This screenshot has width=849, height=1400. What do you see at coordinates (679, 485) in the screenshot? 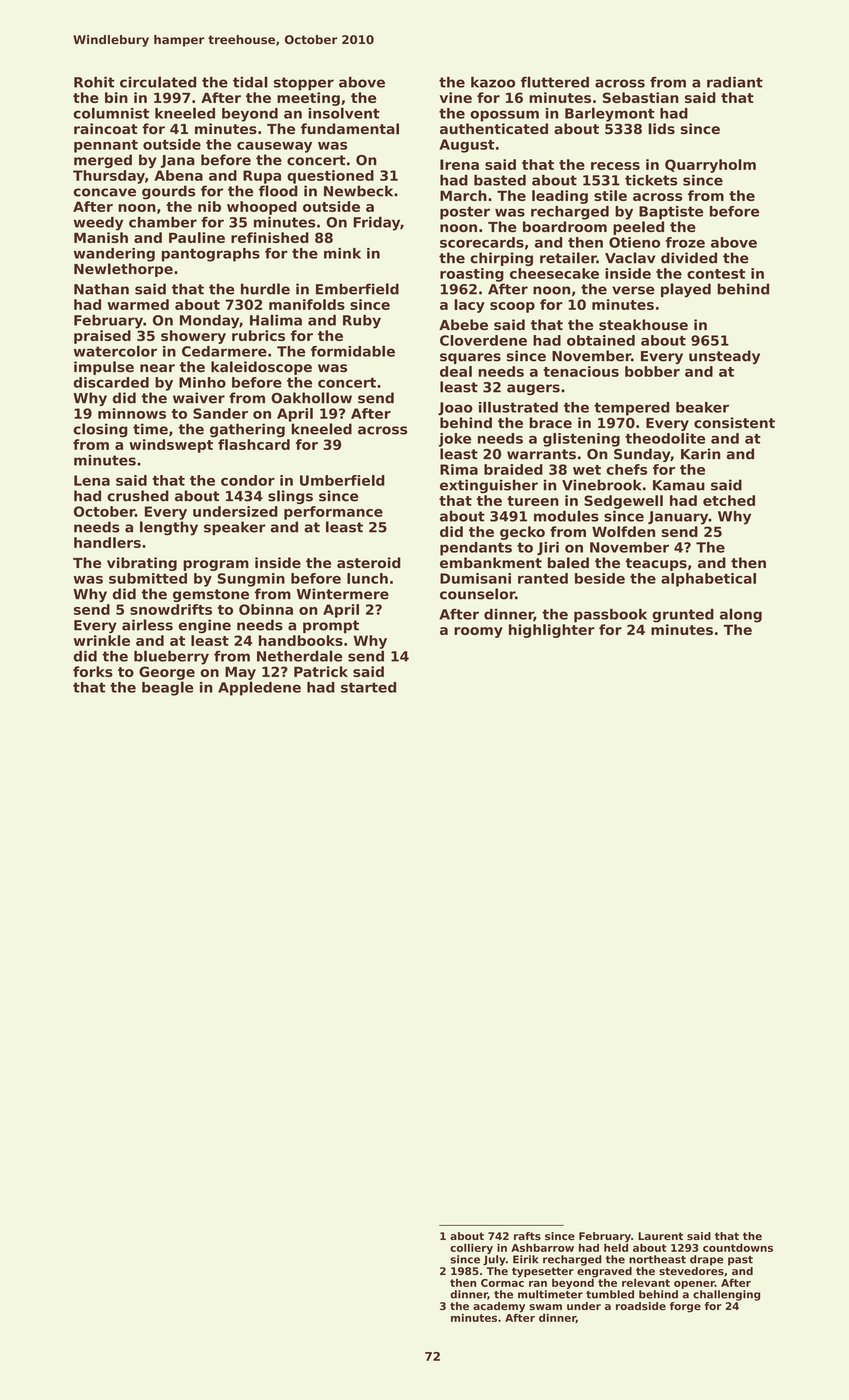
I see `Kamau` at bounding box center [679, 485].
